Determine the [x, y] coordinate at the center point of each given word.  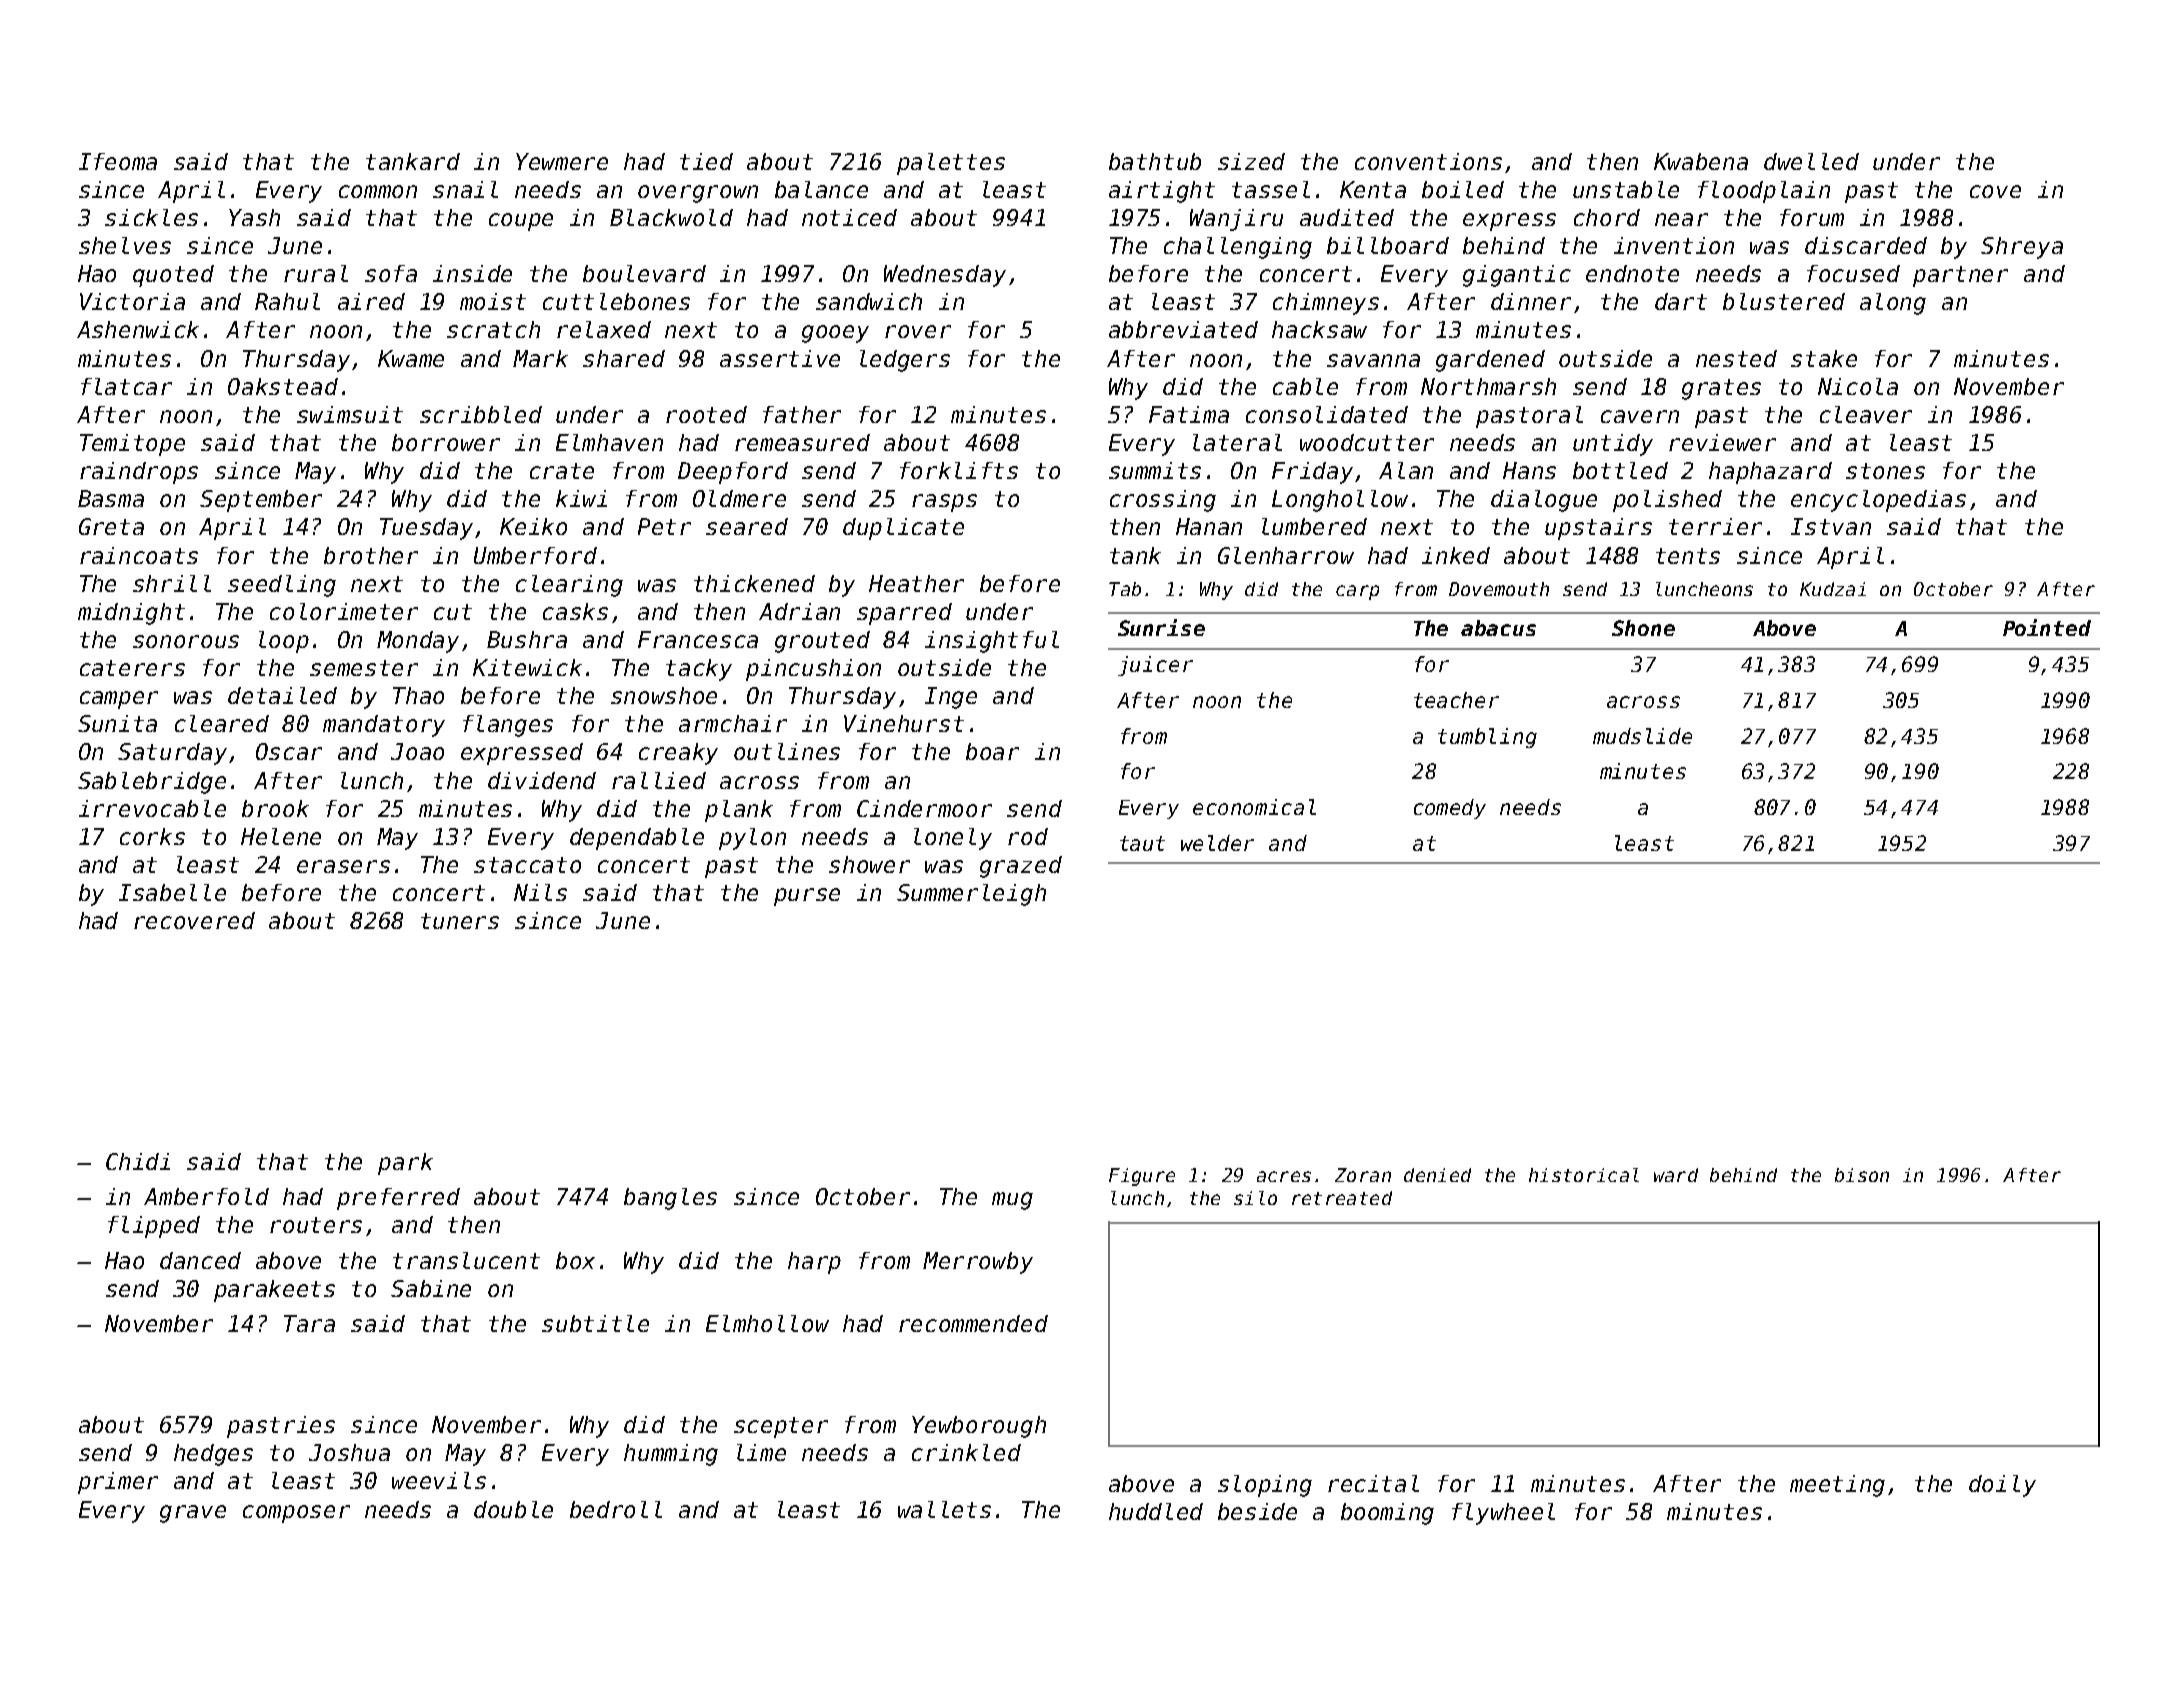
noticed [849, 217]
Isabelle [172, 892]
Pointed [2047, 627]
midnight [131, 614]
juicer [1155, 666]
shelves [125, 245]
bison [1862, 1175]
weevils [439, 1480]
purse [807, 897]
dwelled [1811, 161]
